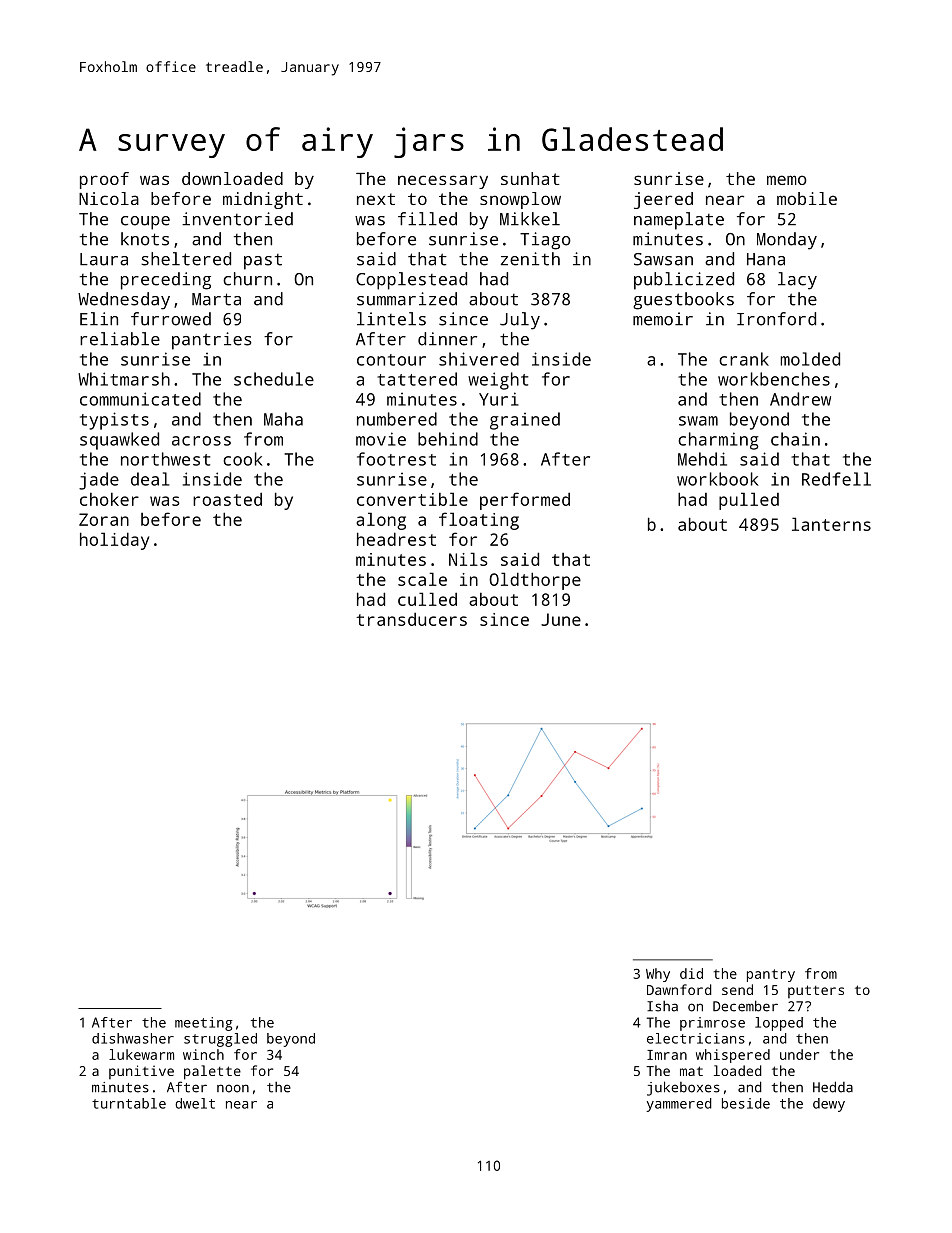 The width and height of the screenshot is (952, 1233). I want to click on Sawsan, so click(663, 259).
